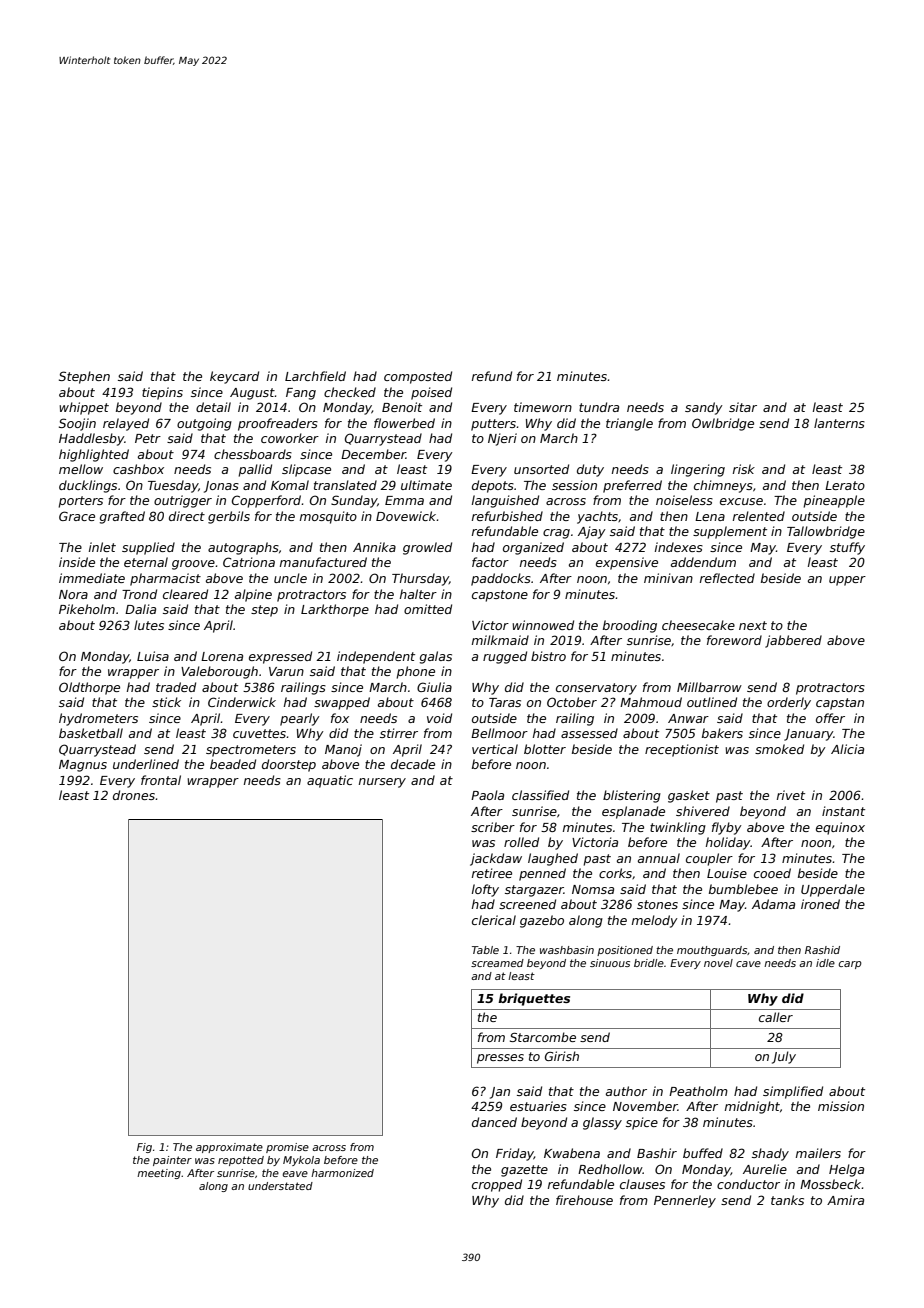 This screenshot has width=924, height=1308. I want to click on ultimate, so click(426, 485).
